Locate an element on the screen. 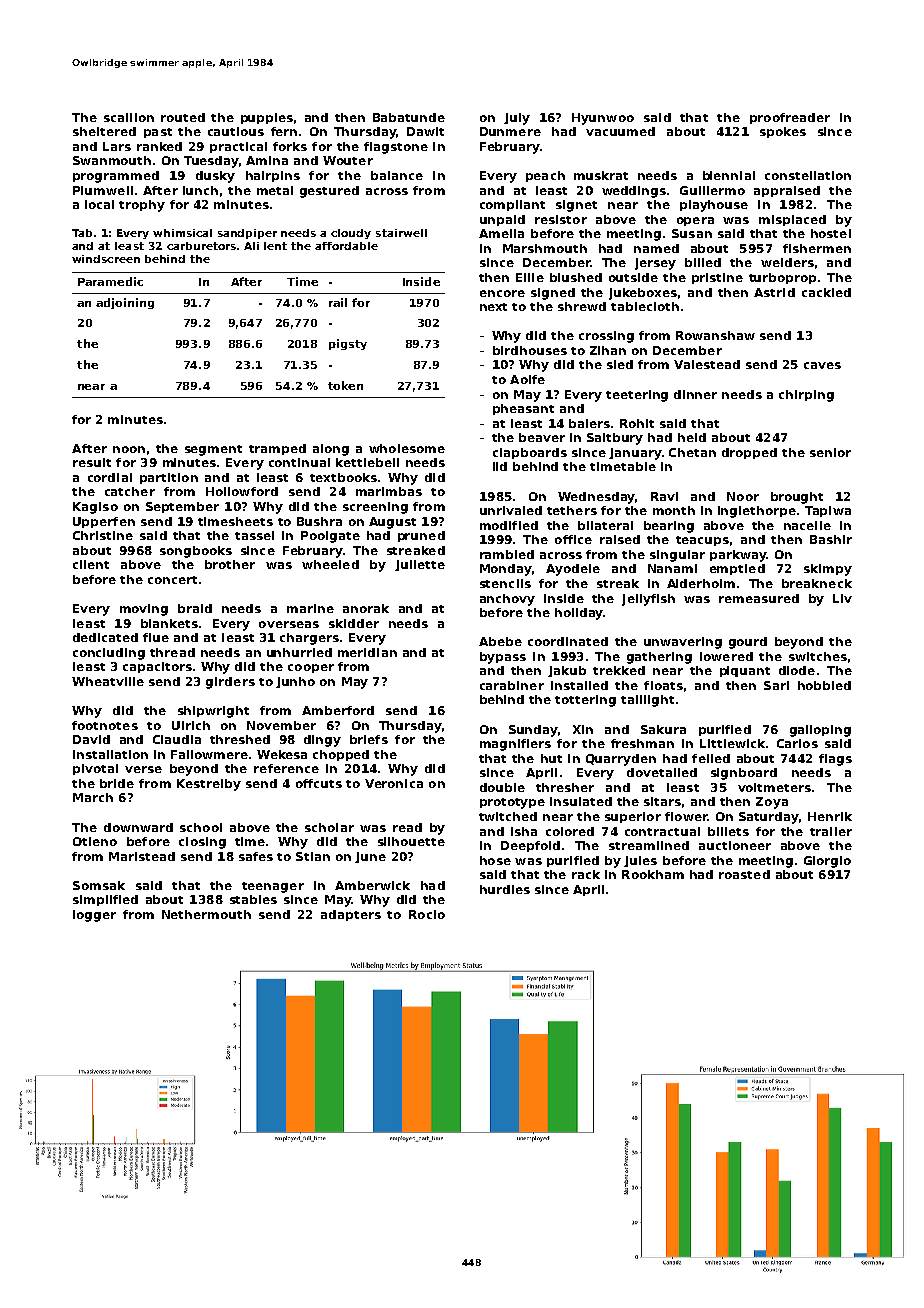  scallion is located at coordinates (129, 117).
